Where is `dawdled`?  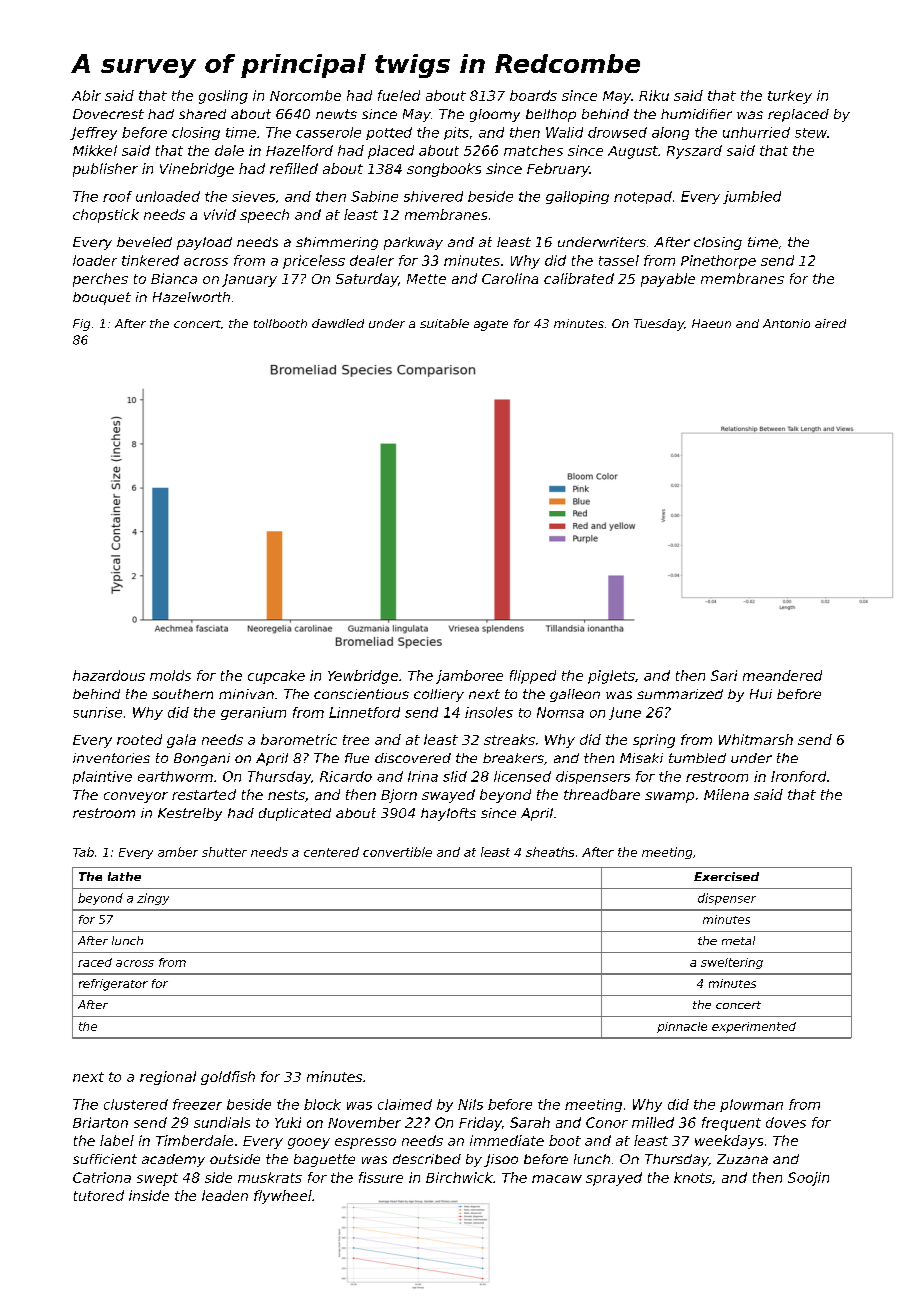 dawdled is located at coordinates (338, 323).
